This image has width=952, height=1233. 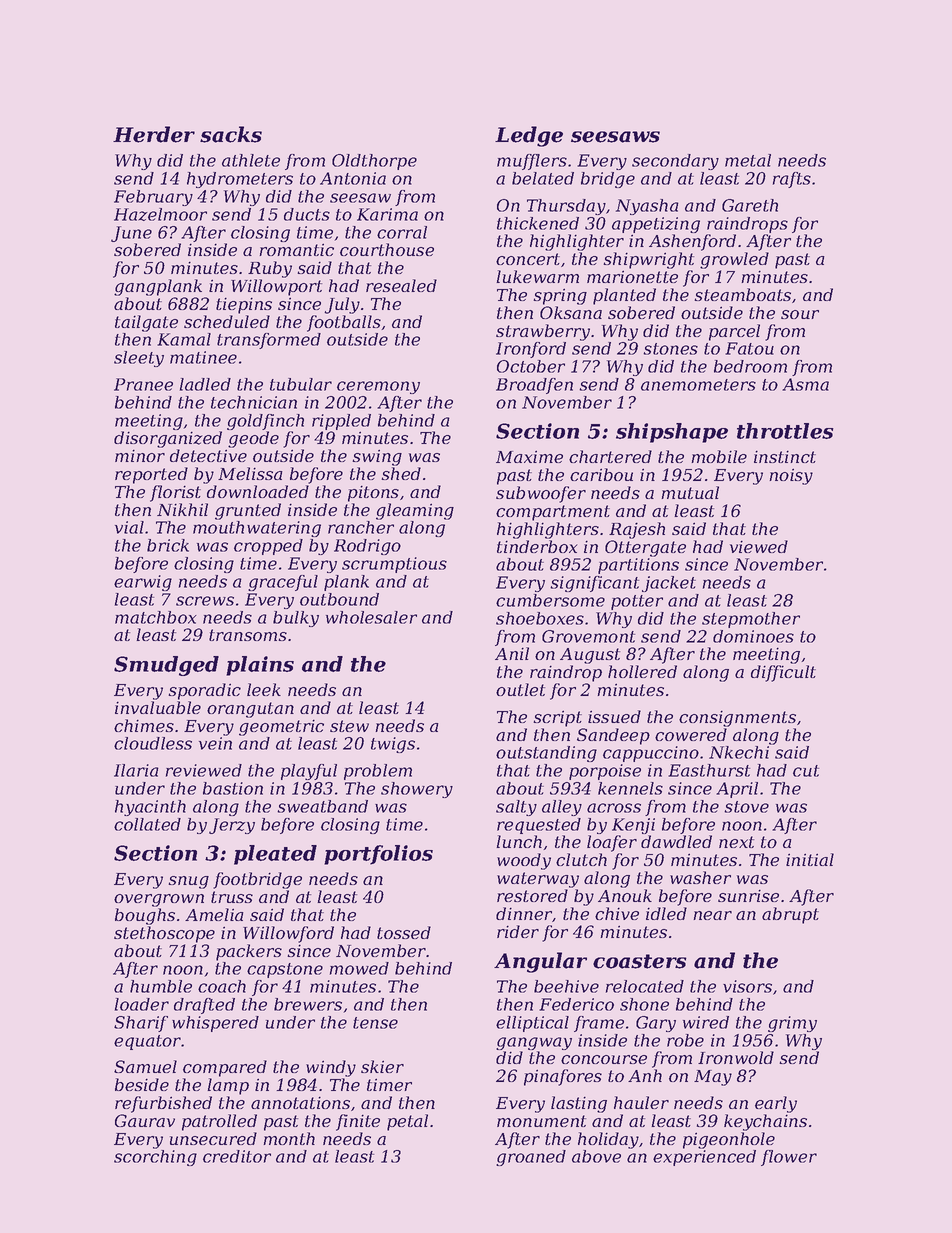 I want to click on sacks, so click(x=231, y=134).
